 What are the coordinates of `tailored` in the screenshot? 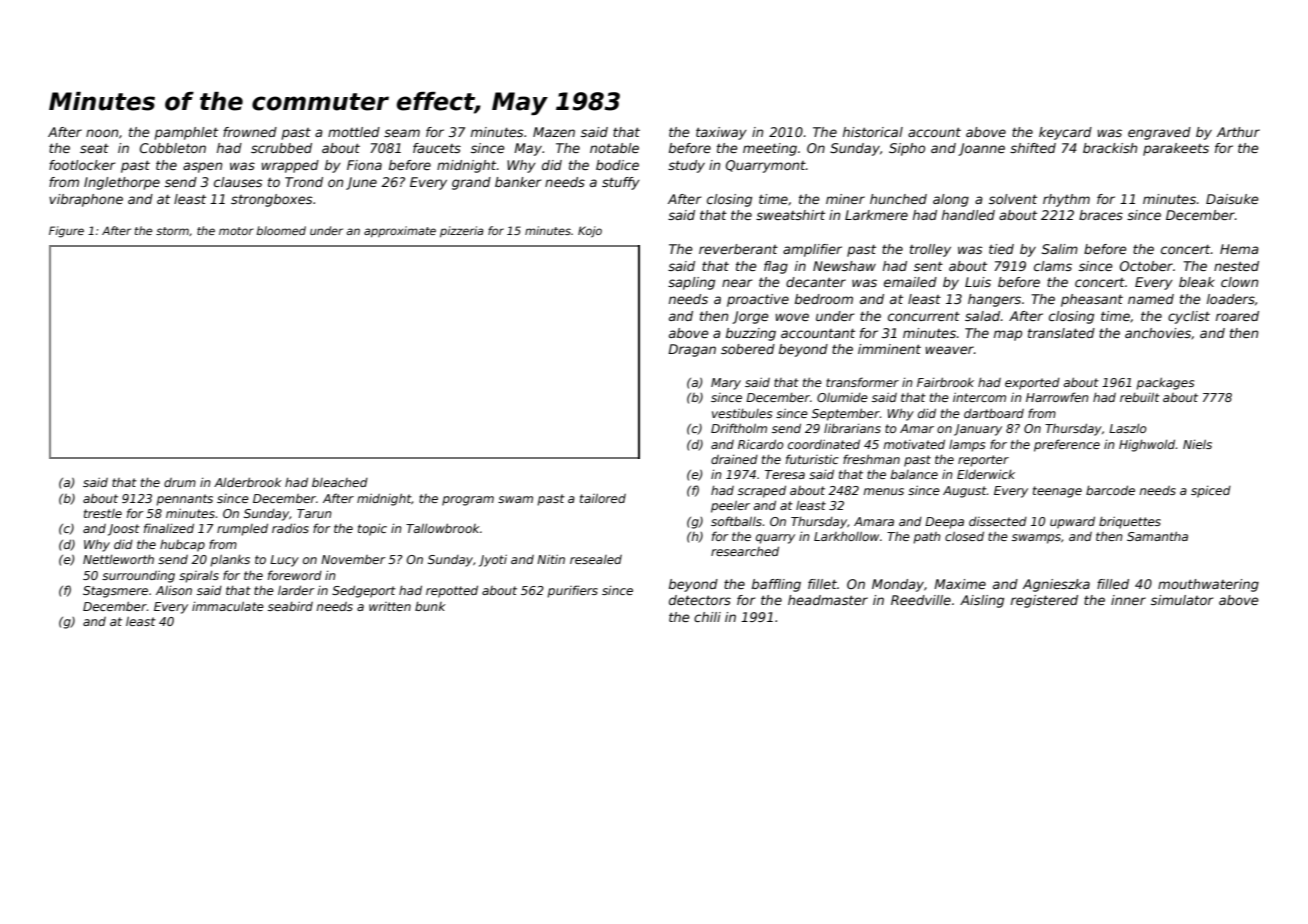 It's located at (603, 498).
